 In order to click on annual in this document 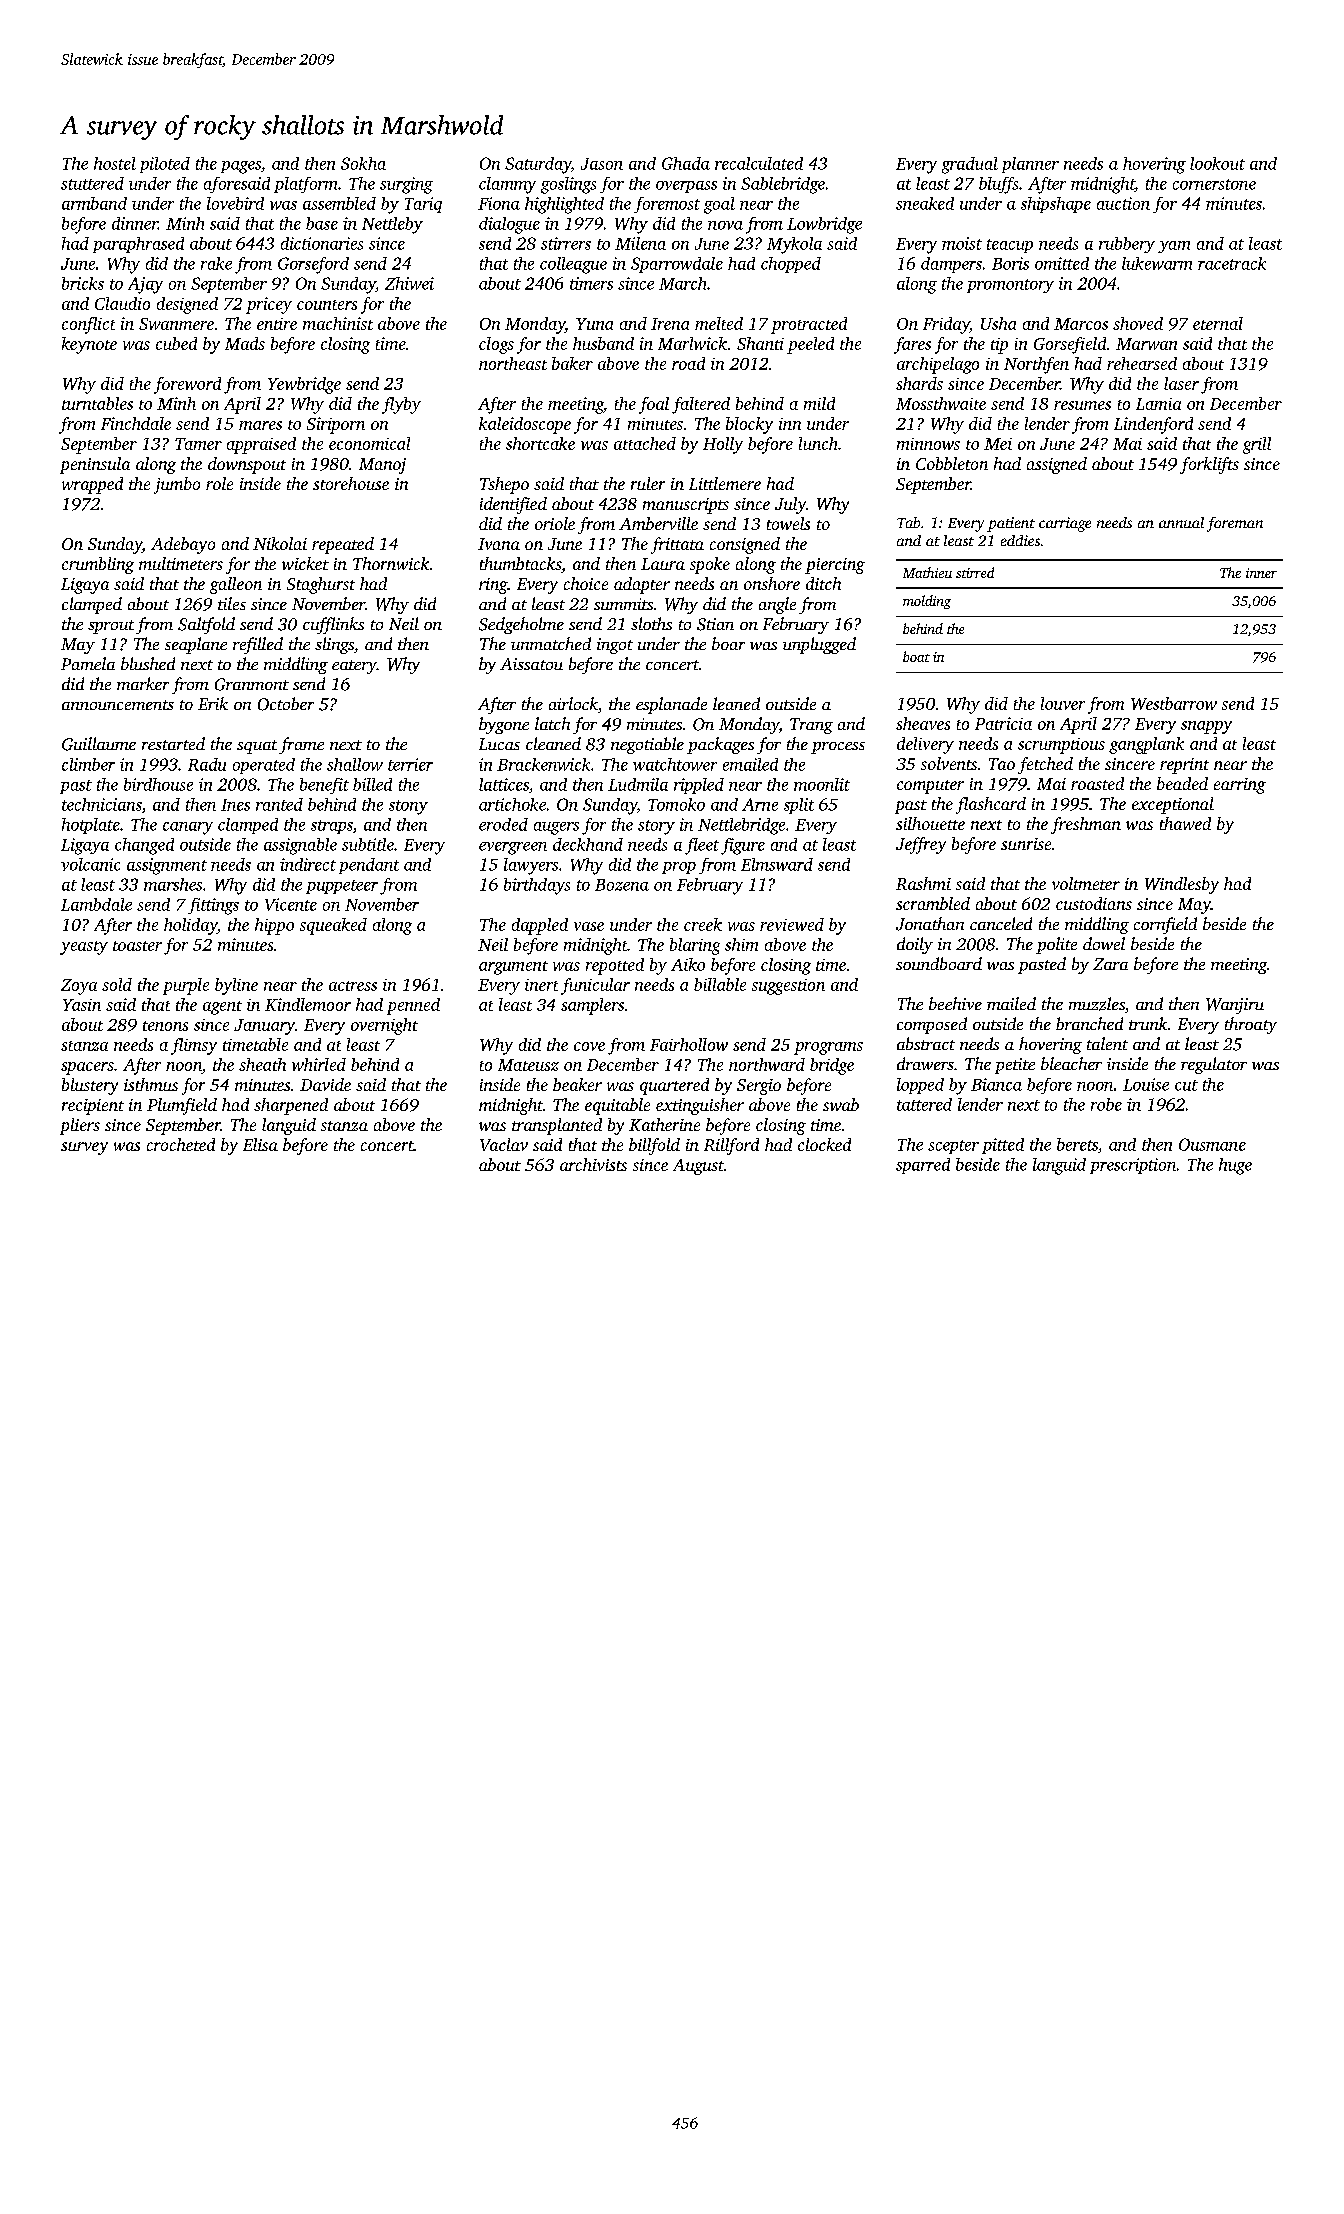, I will do `click(1181, 522)`.
